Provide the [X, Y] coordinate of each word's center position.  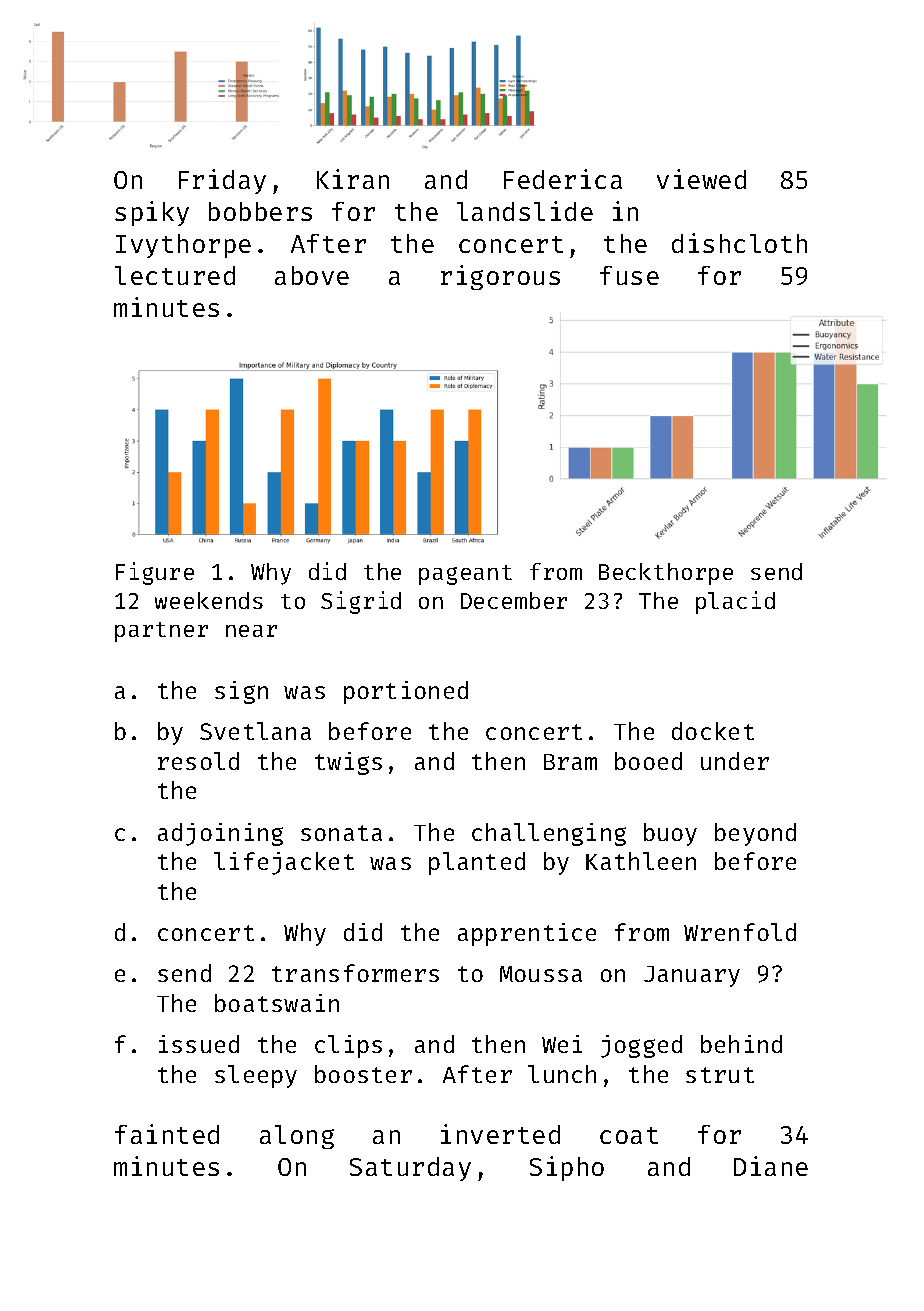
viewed [701, 179]
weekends [209, 600]
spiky [152, 213]
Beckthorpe [666, 574]
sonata [341, 833]
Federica [563, 179]
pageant [465, 575]
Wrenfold [740, 932]
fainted [167, 1134]
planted [477, 863]
